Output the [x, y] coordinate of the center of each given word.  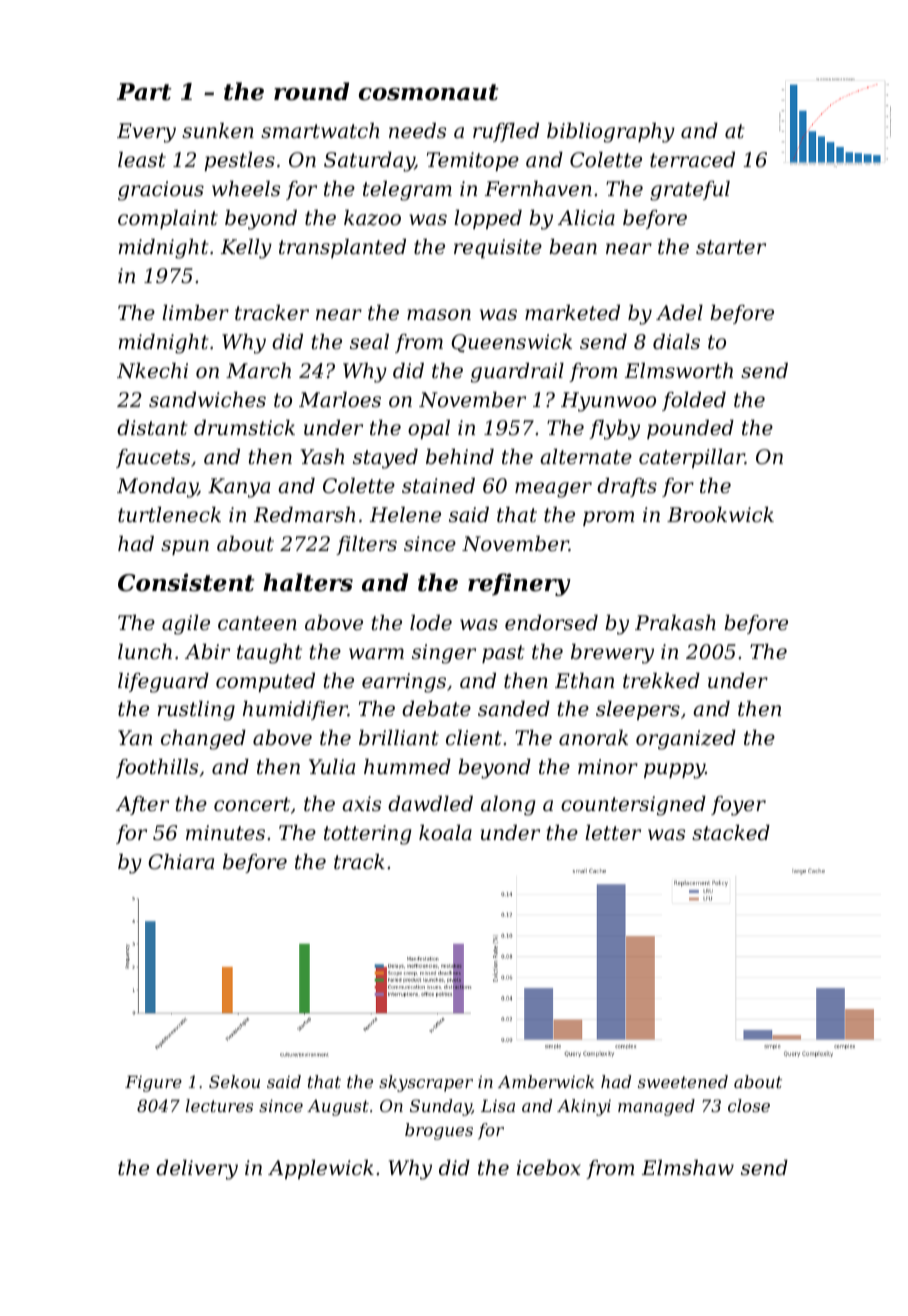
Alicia [586, 218]
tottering [368, 835]
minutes [225, 833]
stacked [731, 833]
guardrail [517, 373]
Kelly [246, 249]
